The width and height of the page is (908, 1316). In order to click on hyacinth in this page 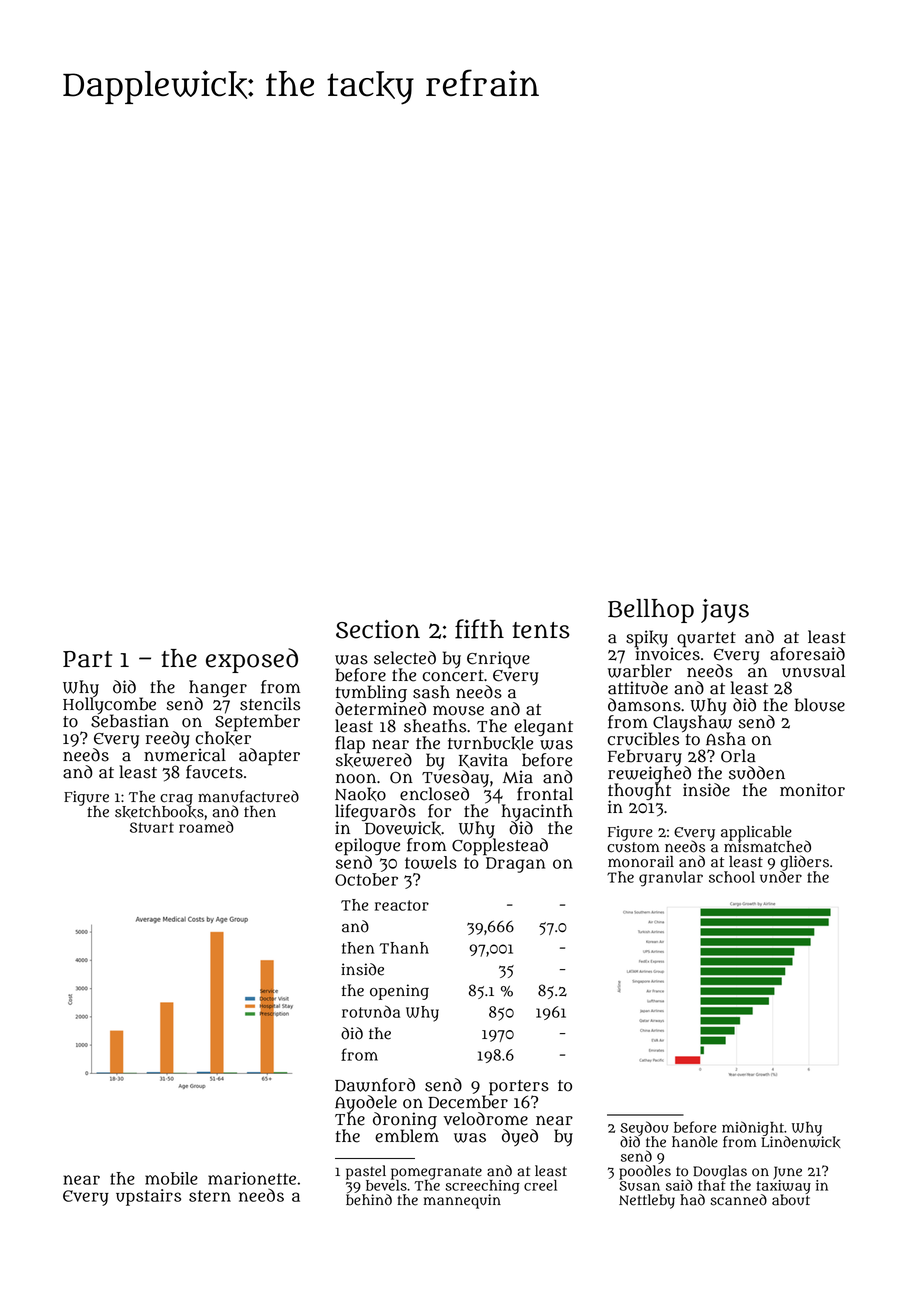, I will do `click(537, 812)`.
